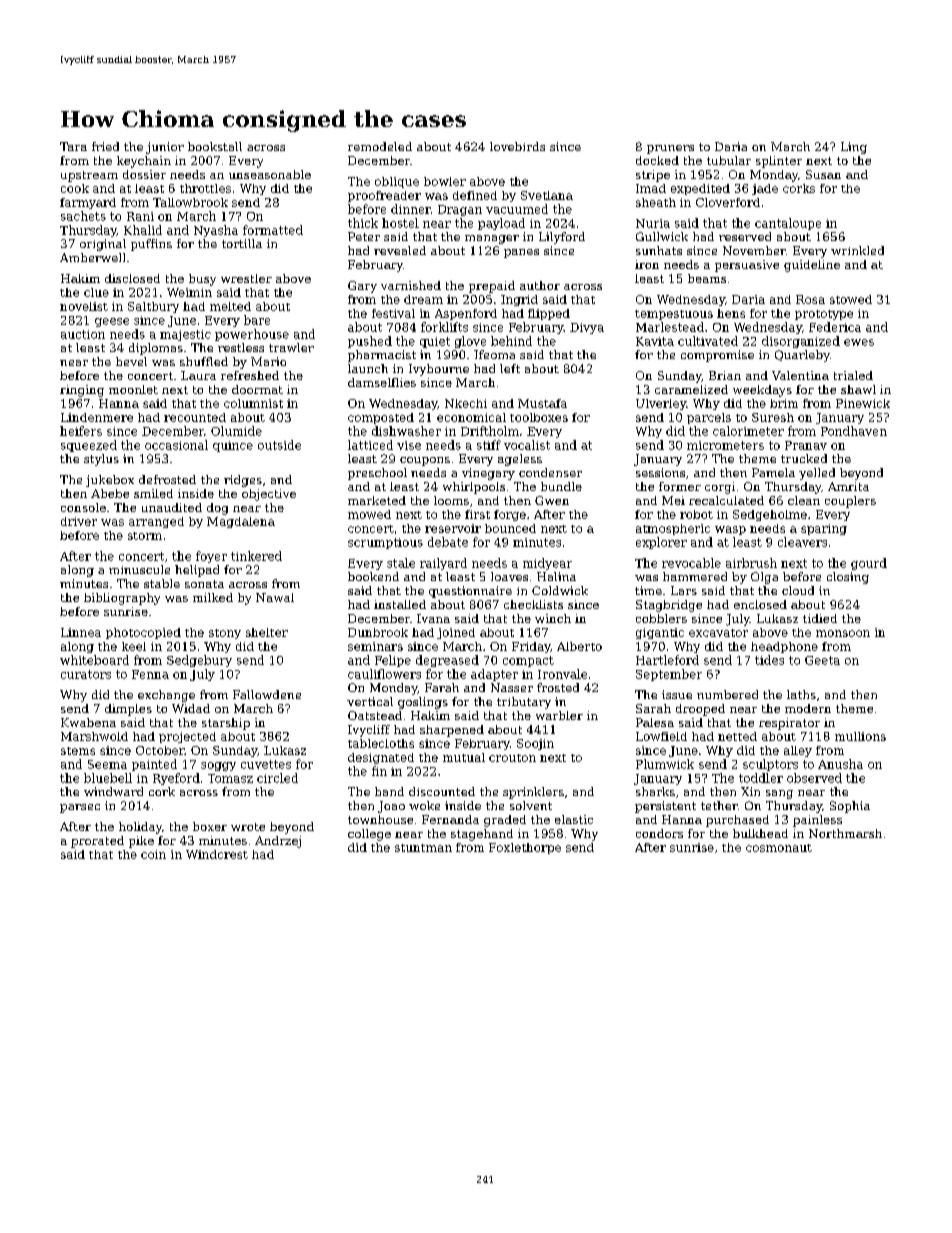 The height and width of the page is (1233, 952). I want to click on Imad, so click(651, 188).
